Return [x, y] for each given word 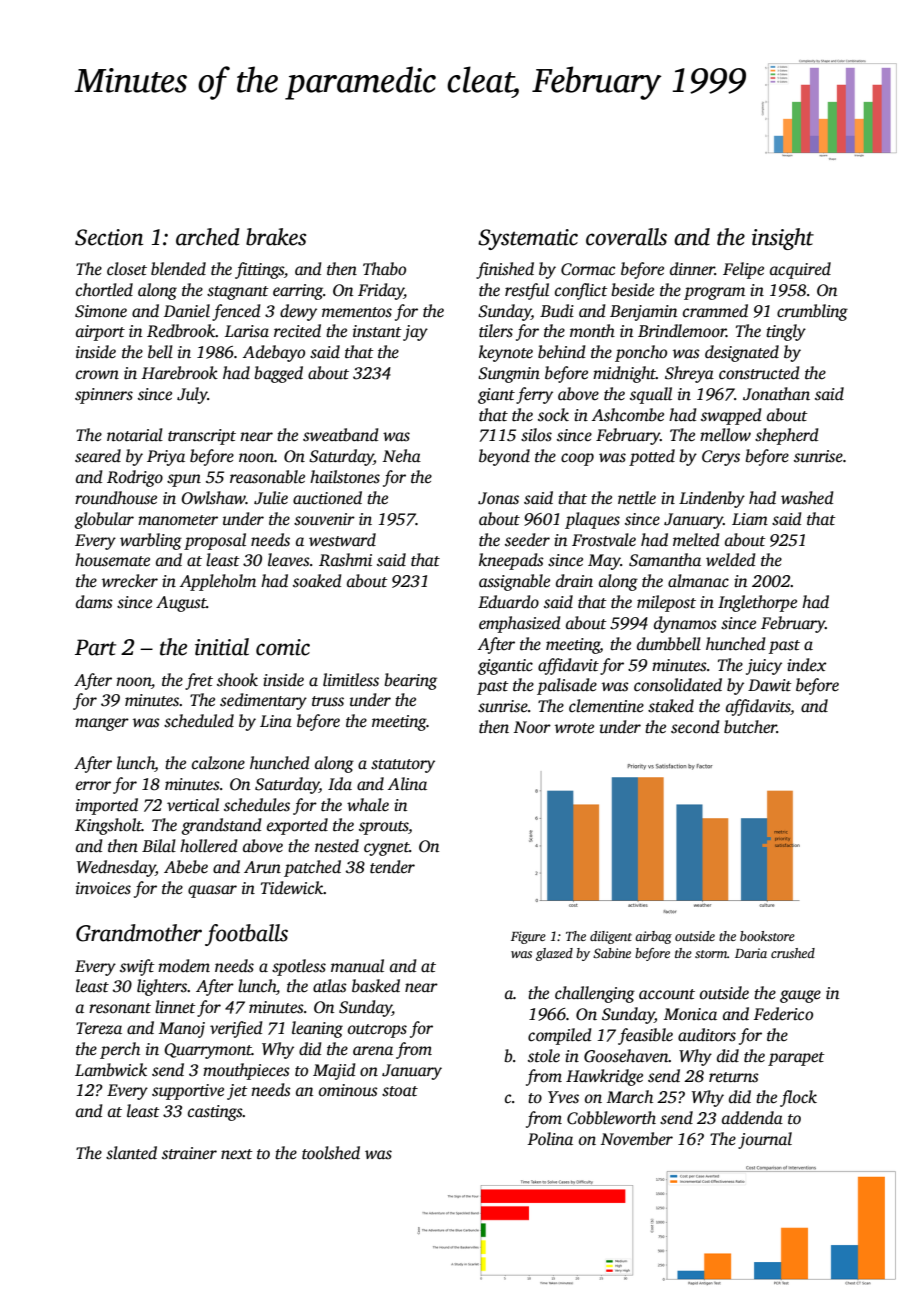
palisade [567, 686]
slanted [131, 1153]
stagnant [238, 293]
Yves [563, 1097]
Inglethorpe [757, 603]
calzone [218, 763]
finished [505, 270]
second [695, 727]
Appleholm [218, 582]
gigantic [505, 667]
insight [783, 239]
